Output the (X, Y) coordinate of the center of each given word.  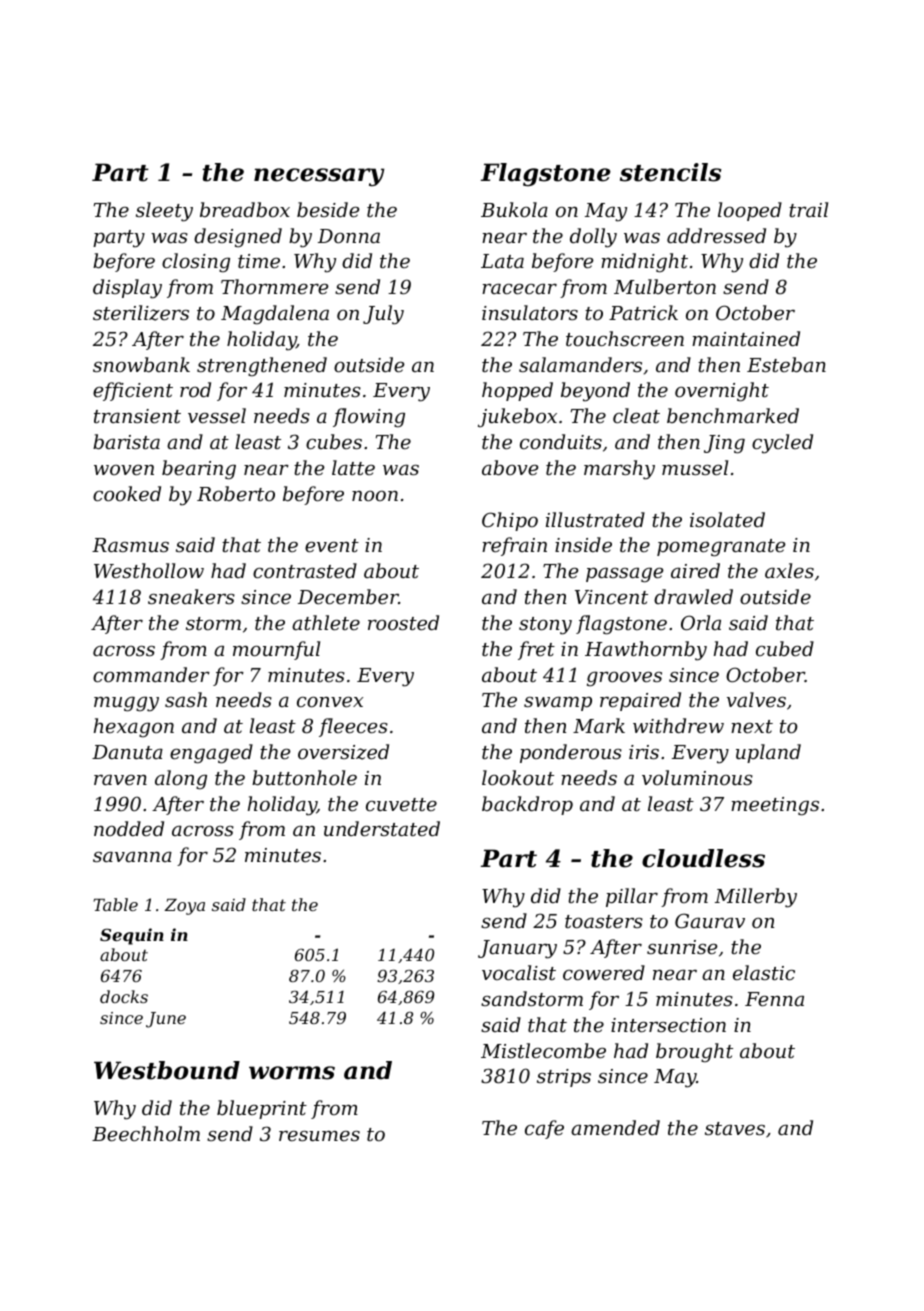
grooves (624, 679)
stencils (671, 172)
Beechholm (146, 1133)
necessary (319, 177)
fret (536, 650)
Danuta (127, 752)
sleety (164, 212)
